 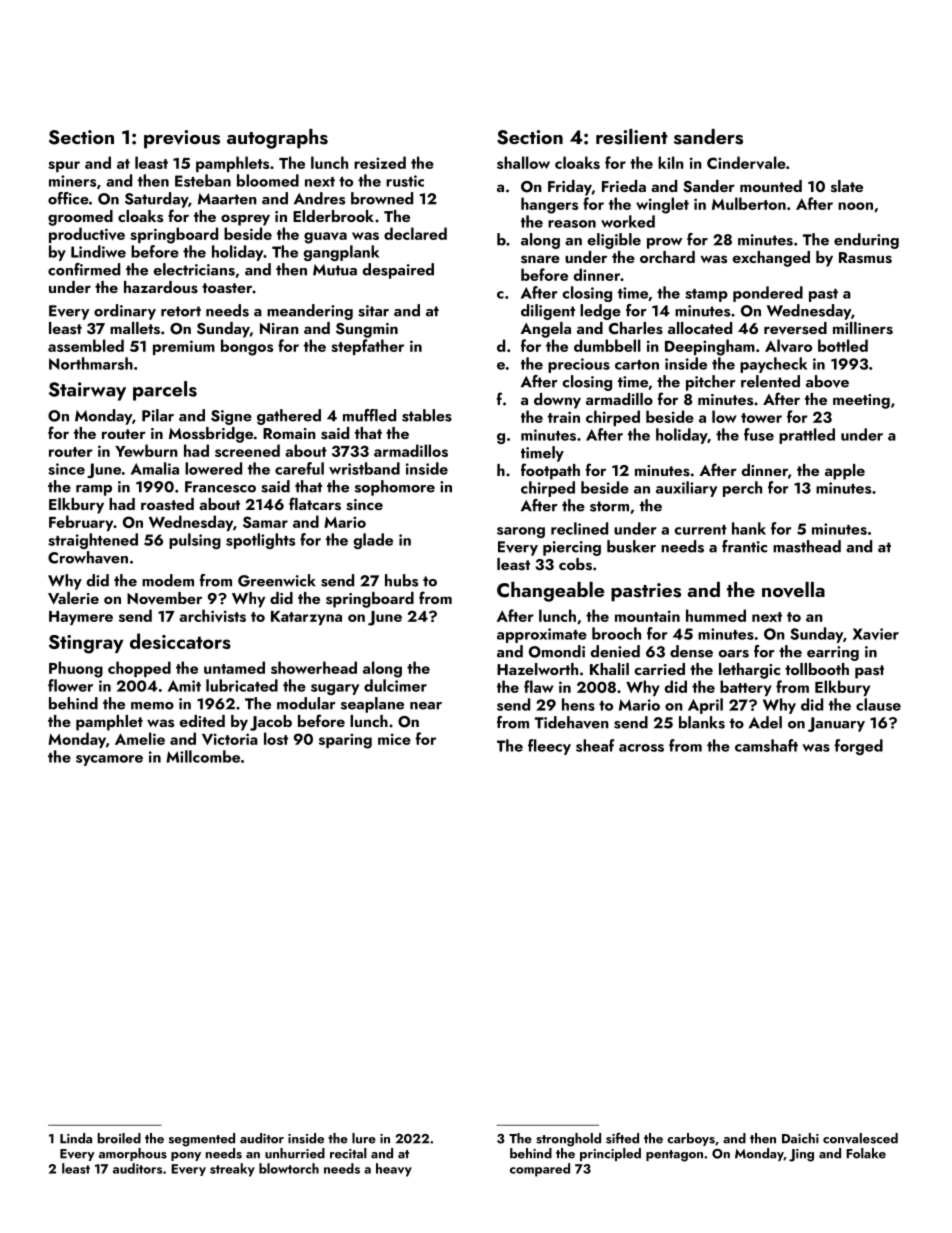 What do you see at coordinates (771, 259) in the screenshot?
I see `exchanged` at bounding box center [771, 259].
